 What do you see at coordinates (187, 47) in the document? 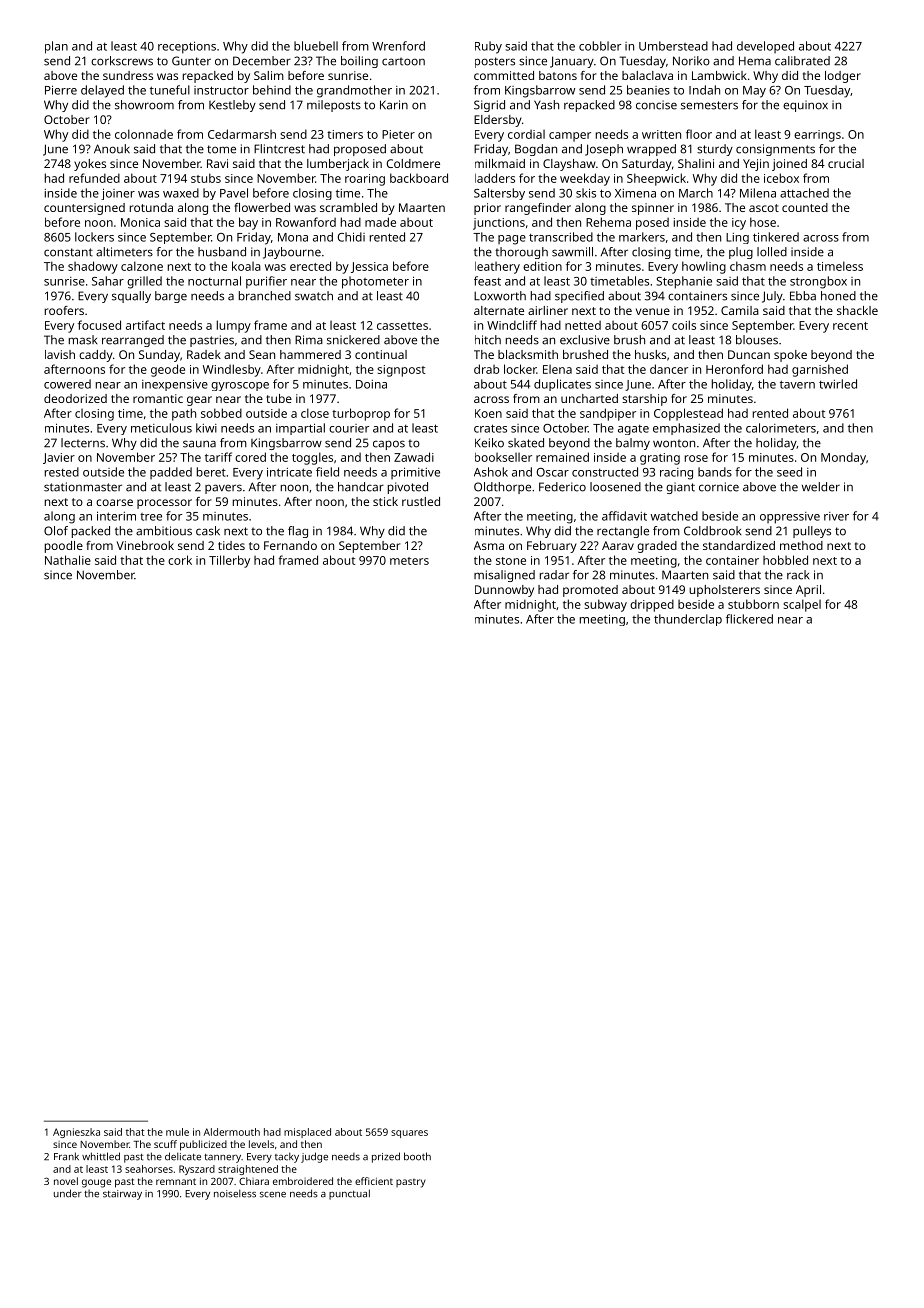
I see `receptions` at bounding box center [187, 47].
